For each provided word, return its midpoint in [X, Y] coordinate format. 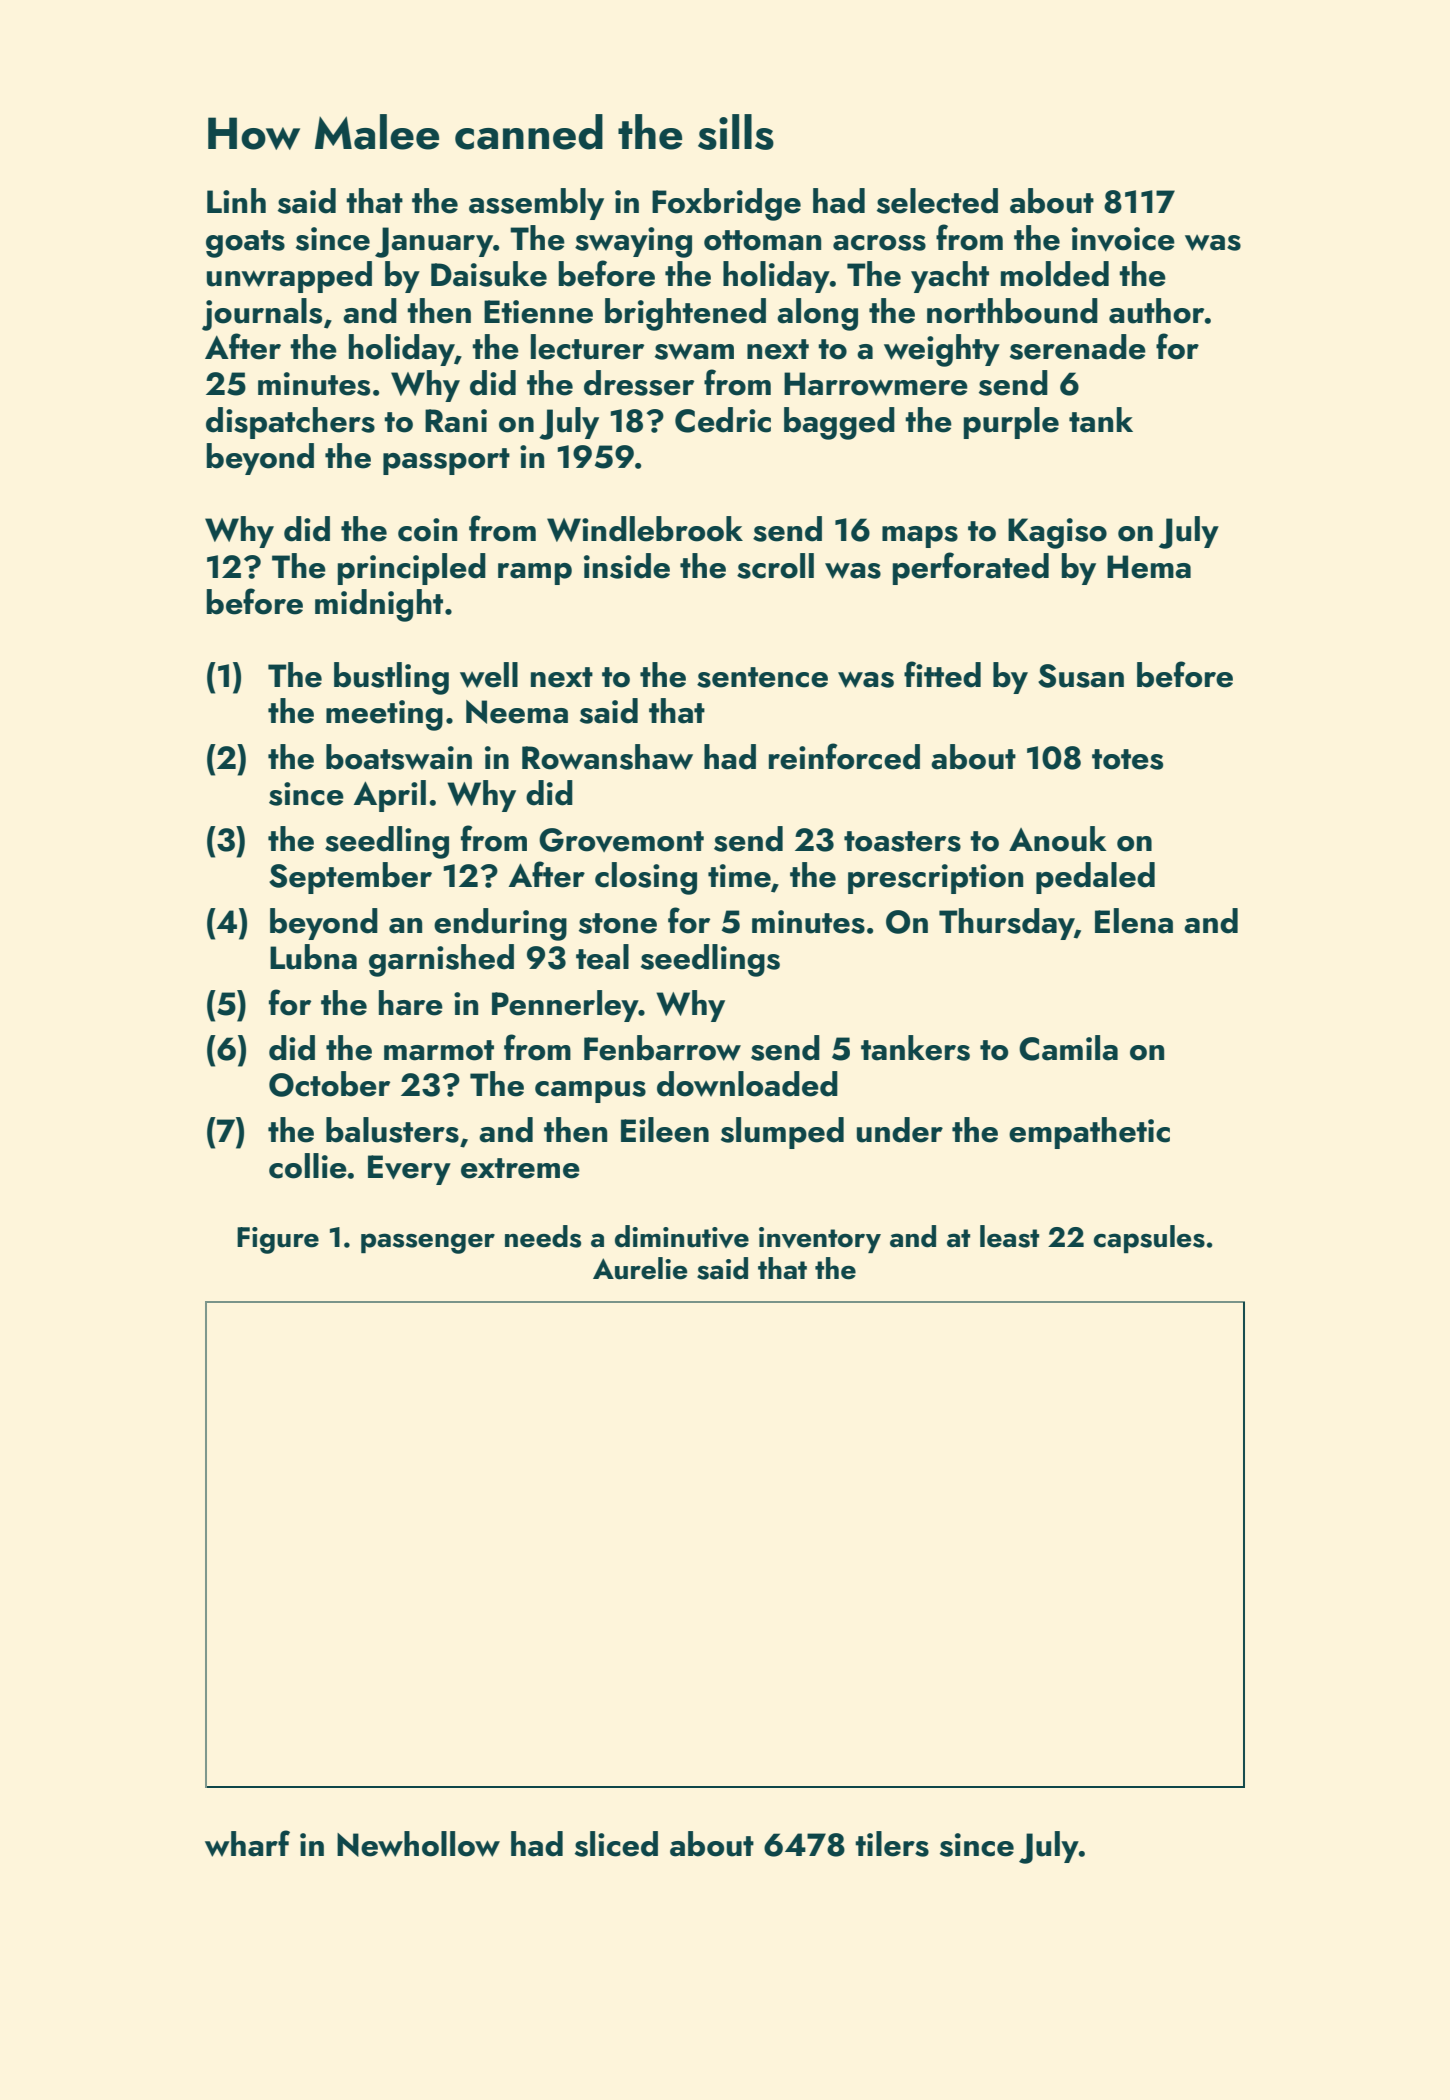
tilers [892, 1844]
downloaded [747, 1084]
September [350, 878]
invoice [1123, 239]
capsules [1149, 1239]
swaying [633, 242]
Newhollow [418, 1844]
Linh [236, 200]
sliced [616, 1844]
